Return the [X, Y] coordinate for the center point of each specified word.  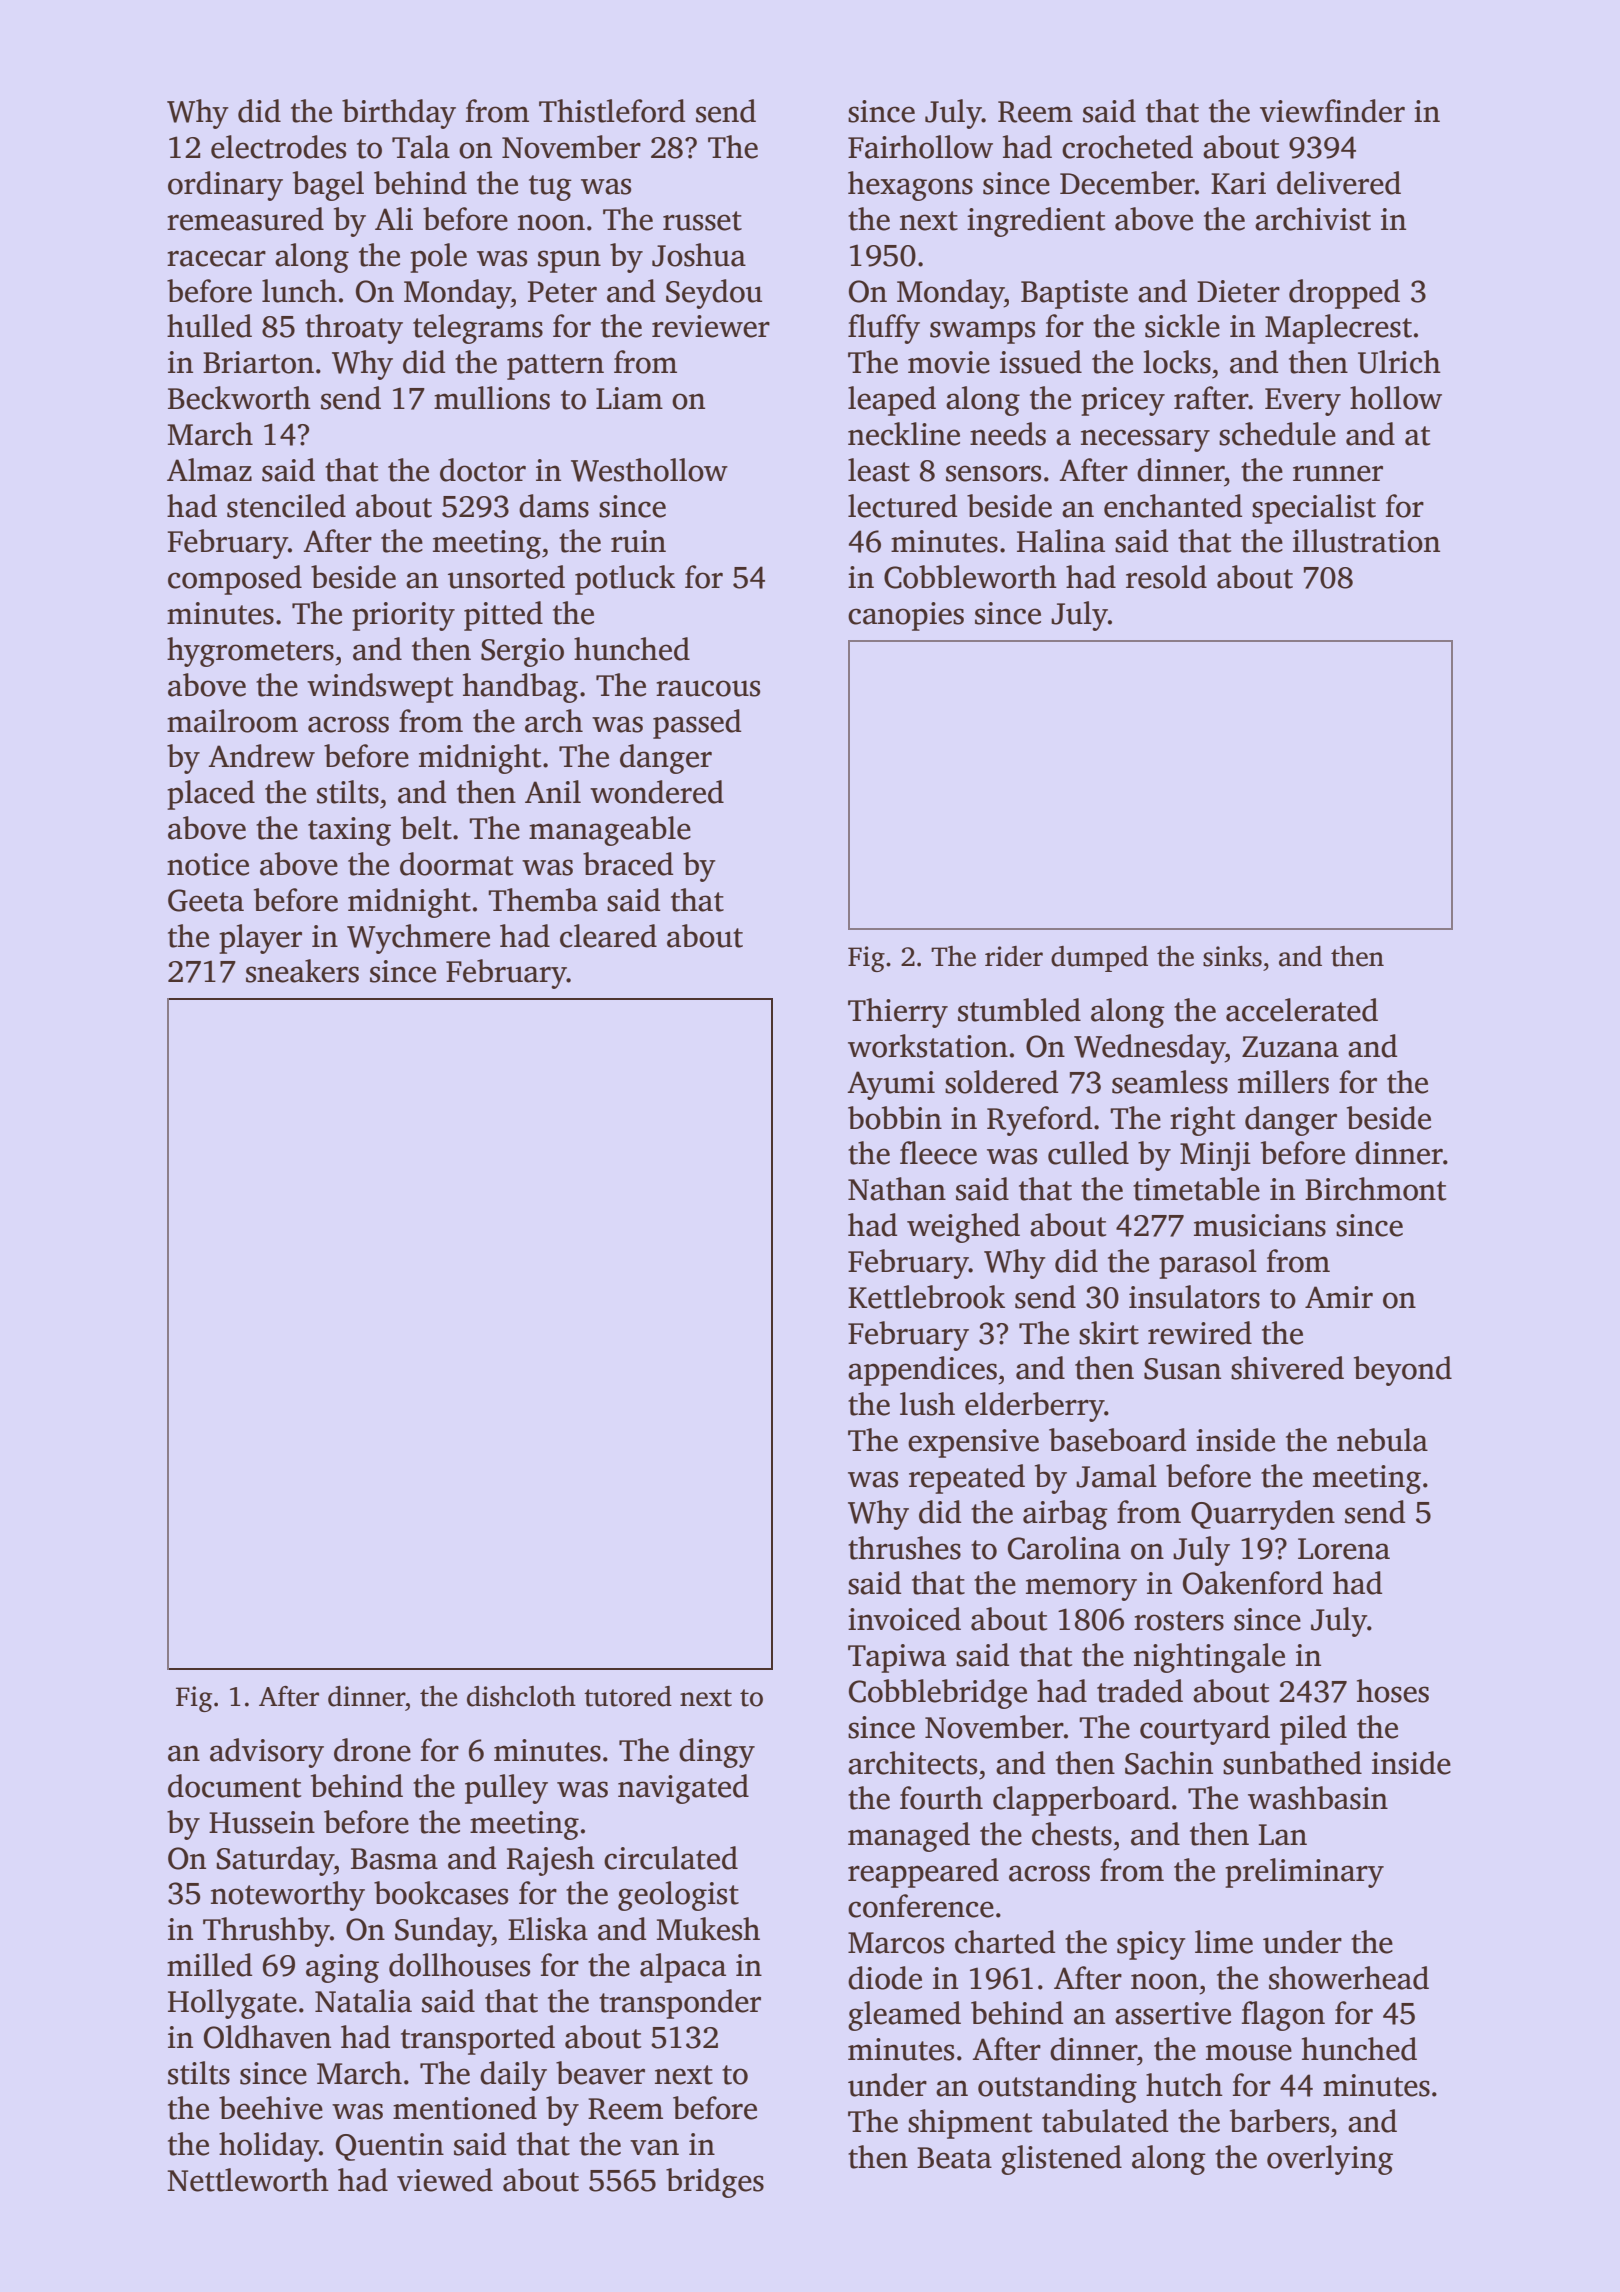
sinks [1232, 956]
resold [1166, 577]
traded [1140, 1691]
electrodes [278, 147]
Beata [954, 2158]
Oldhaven [267, 2037]
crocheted [1127, 147]
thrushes [904, 1548]
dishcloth [521, 1696]
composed [235, 580]
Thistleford [612, 111]
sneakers [302, 971]
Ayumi [891, 1085]
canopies [906, 616]
